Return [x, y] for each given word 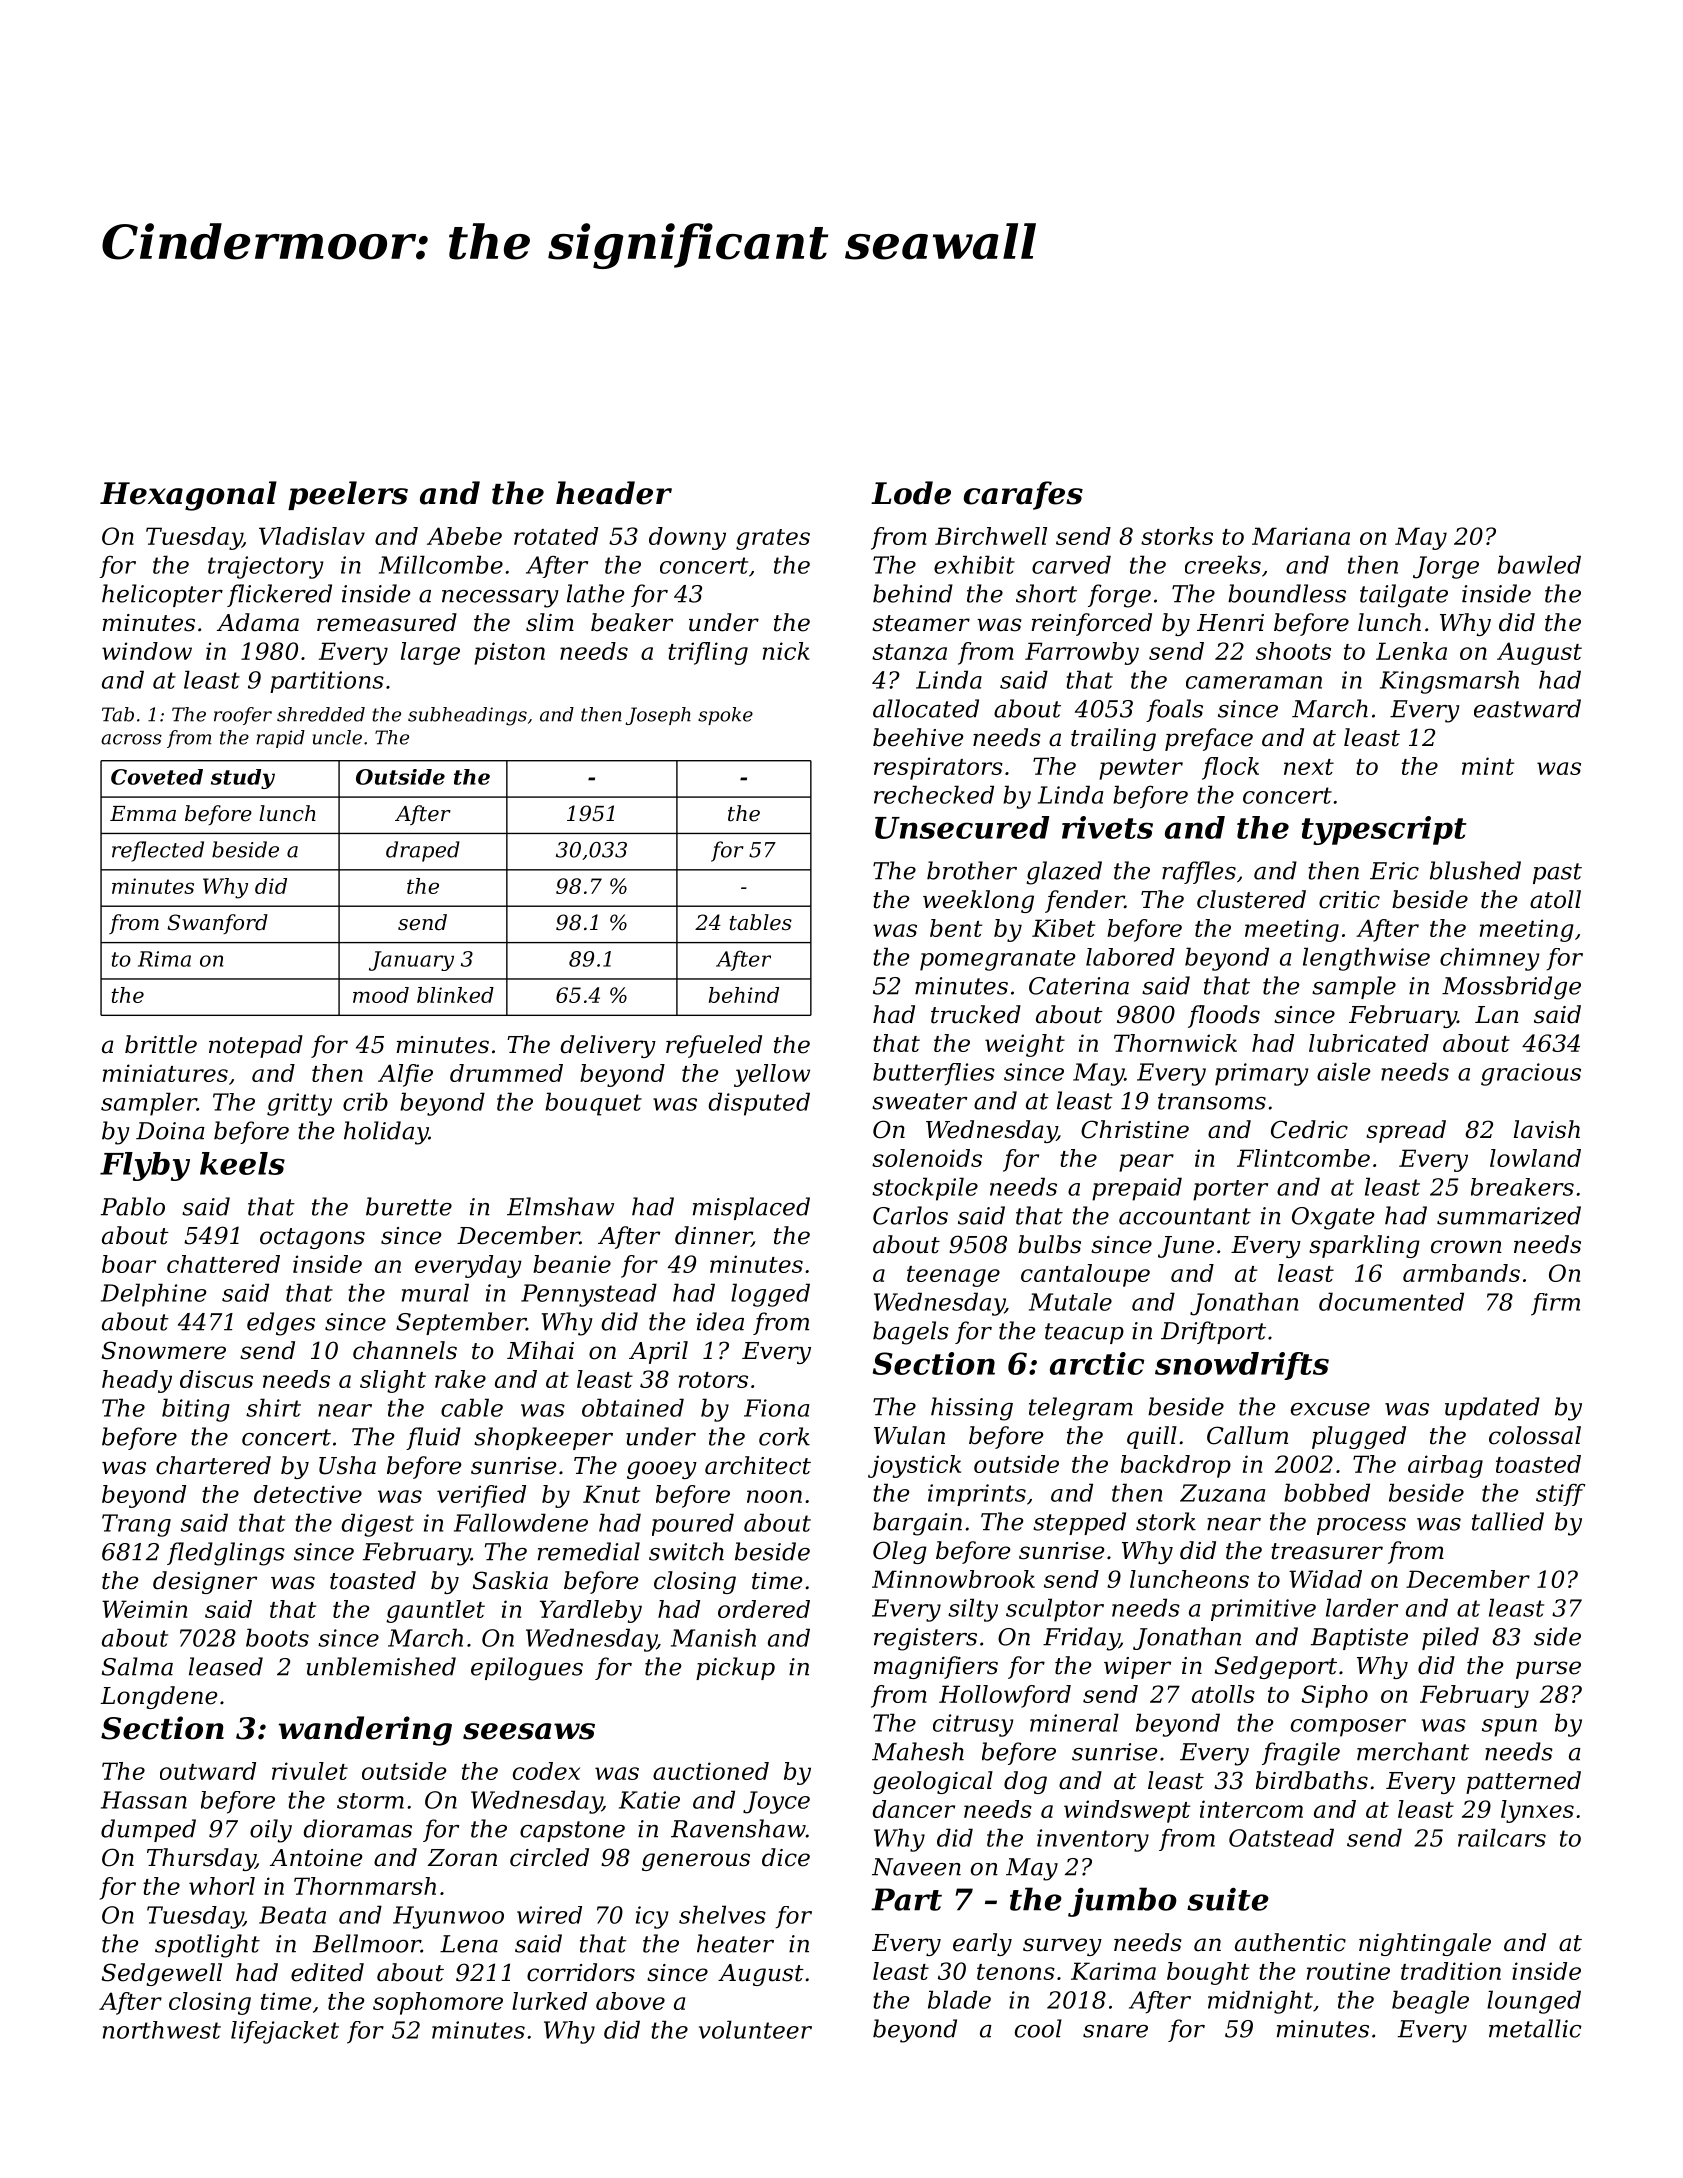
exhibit [974, 564]
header [614, 493]
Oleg [900, 1552]
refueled [714, 1046]
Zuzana [1222, 1493]
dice [786, 1857]
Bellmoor [367, 1943]
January [411, 961]
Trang [136, 1525]
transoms [1212, 1101]
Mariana [1301, 536]
